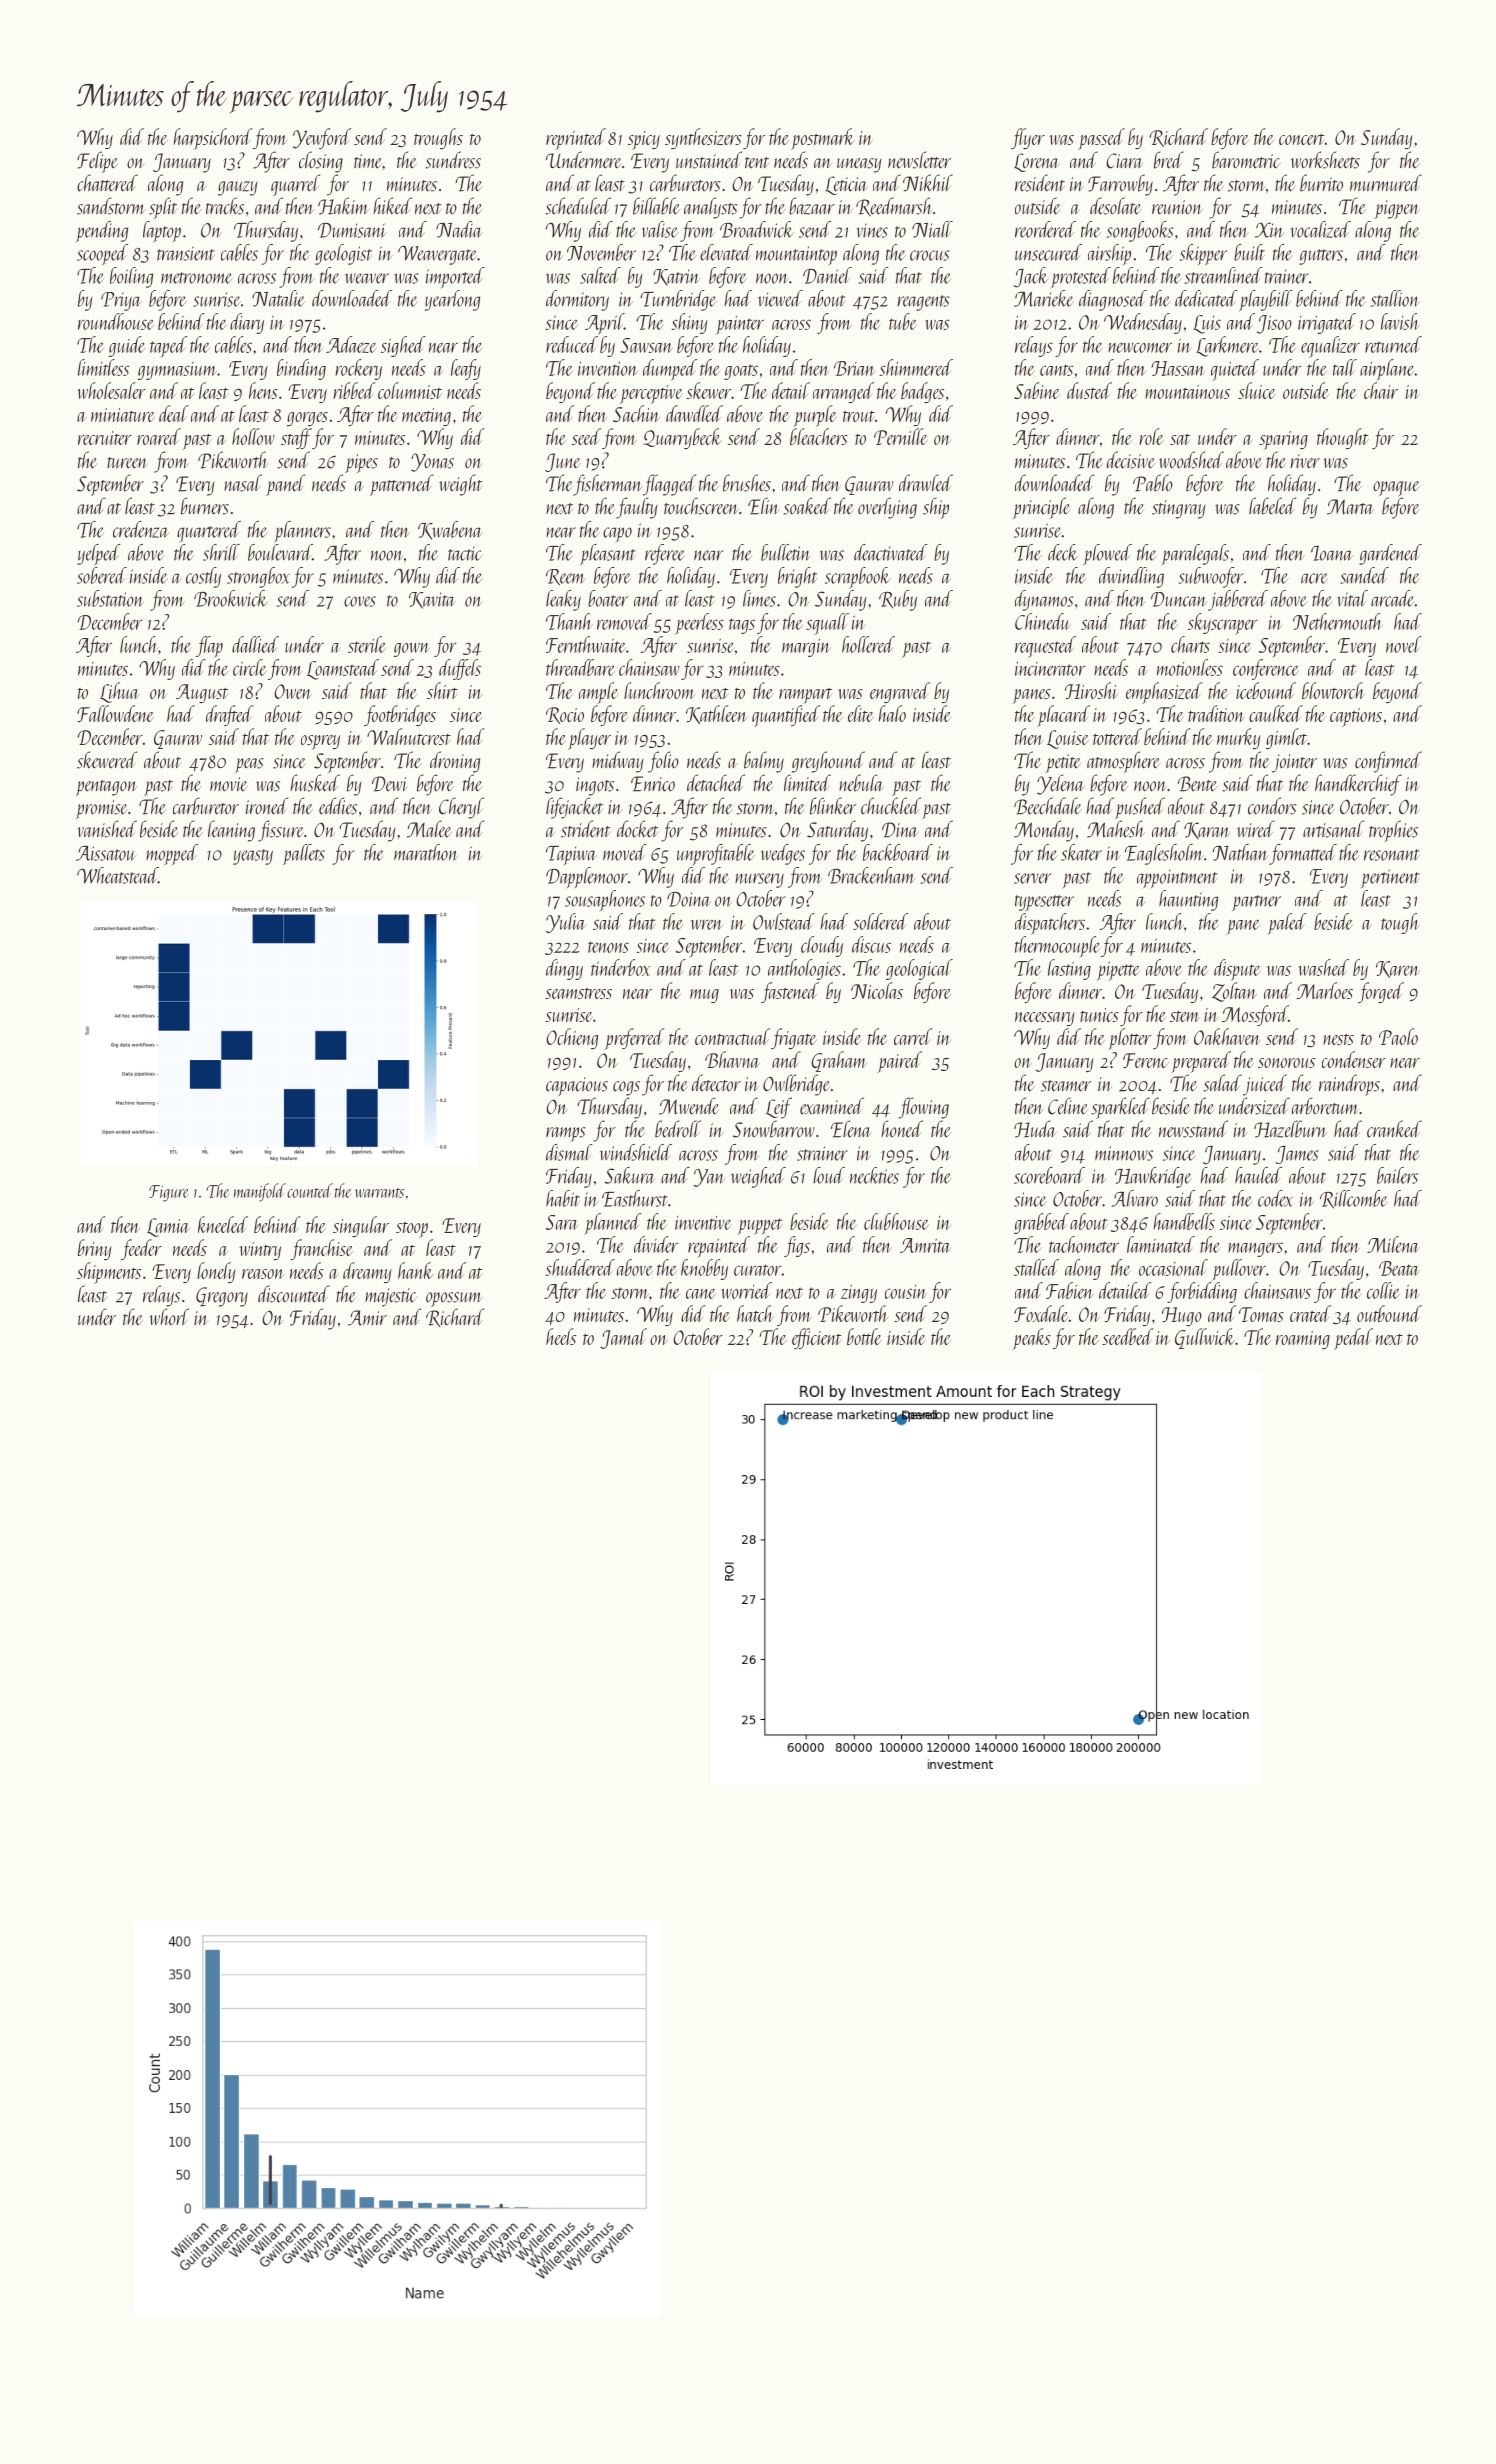 This page has height=2464, width=1496. What do you see at coordinates (644, 140) in the page?
I see `spicy` at bounding box center [644, 140].
